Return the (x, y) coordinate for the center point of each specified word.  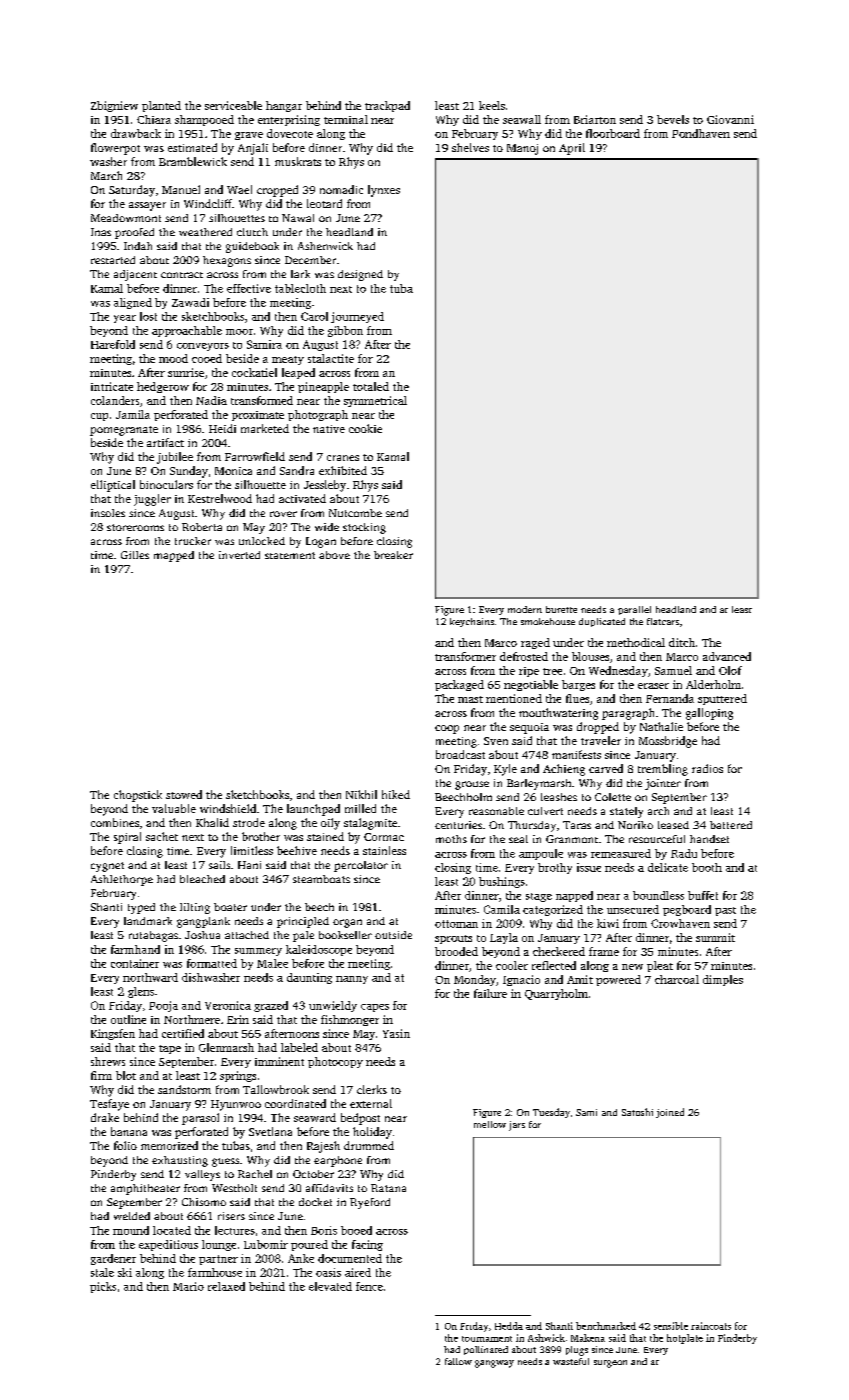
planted (161, 106)
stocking (364, 528)
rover (283, 514)
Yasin (396, 1033)
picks (103, 1287)
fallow (458, 1361)
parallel (634, 610)
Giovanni (730, 119)
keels (492, 105)
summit (715, 937)
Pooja (163, 1006)
